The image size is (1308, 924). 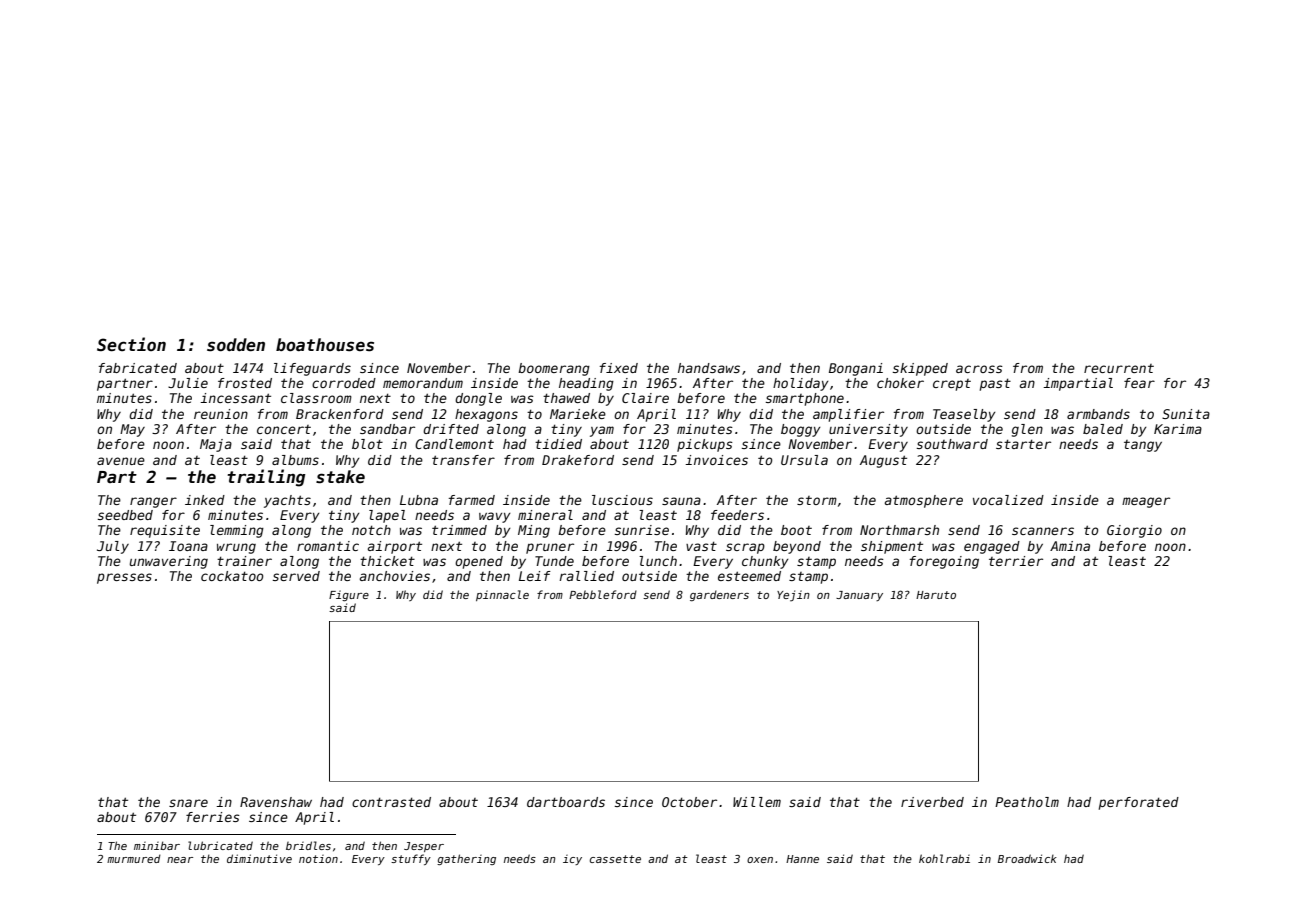 I want to click on starter, so click(x=1023, y=444).
